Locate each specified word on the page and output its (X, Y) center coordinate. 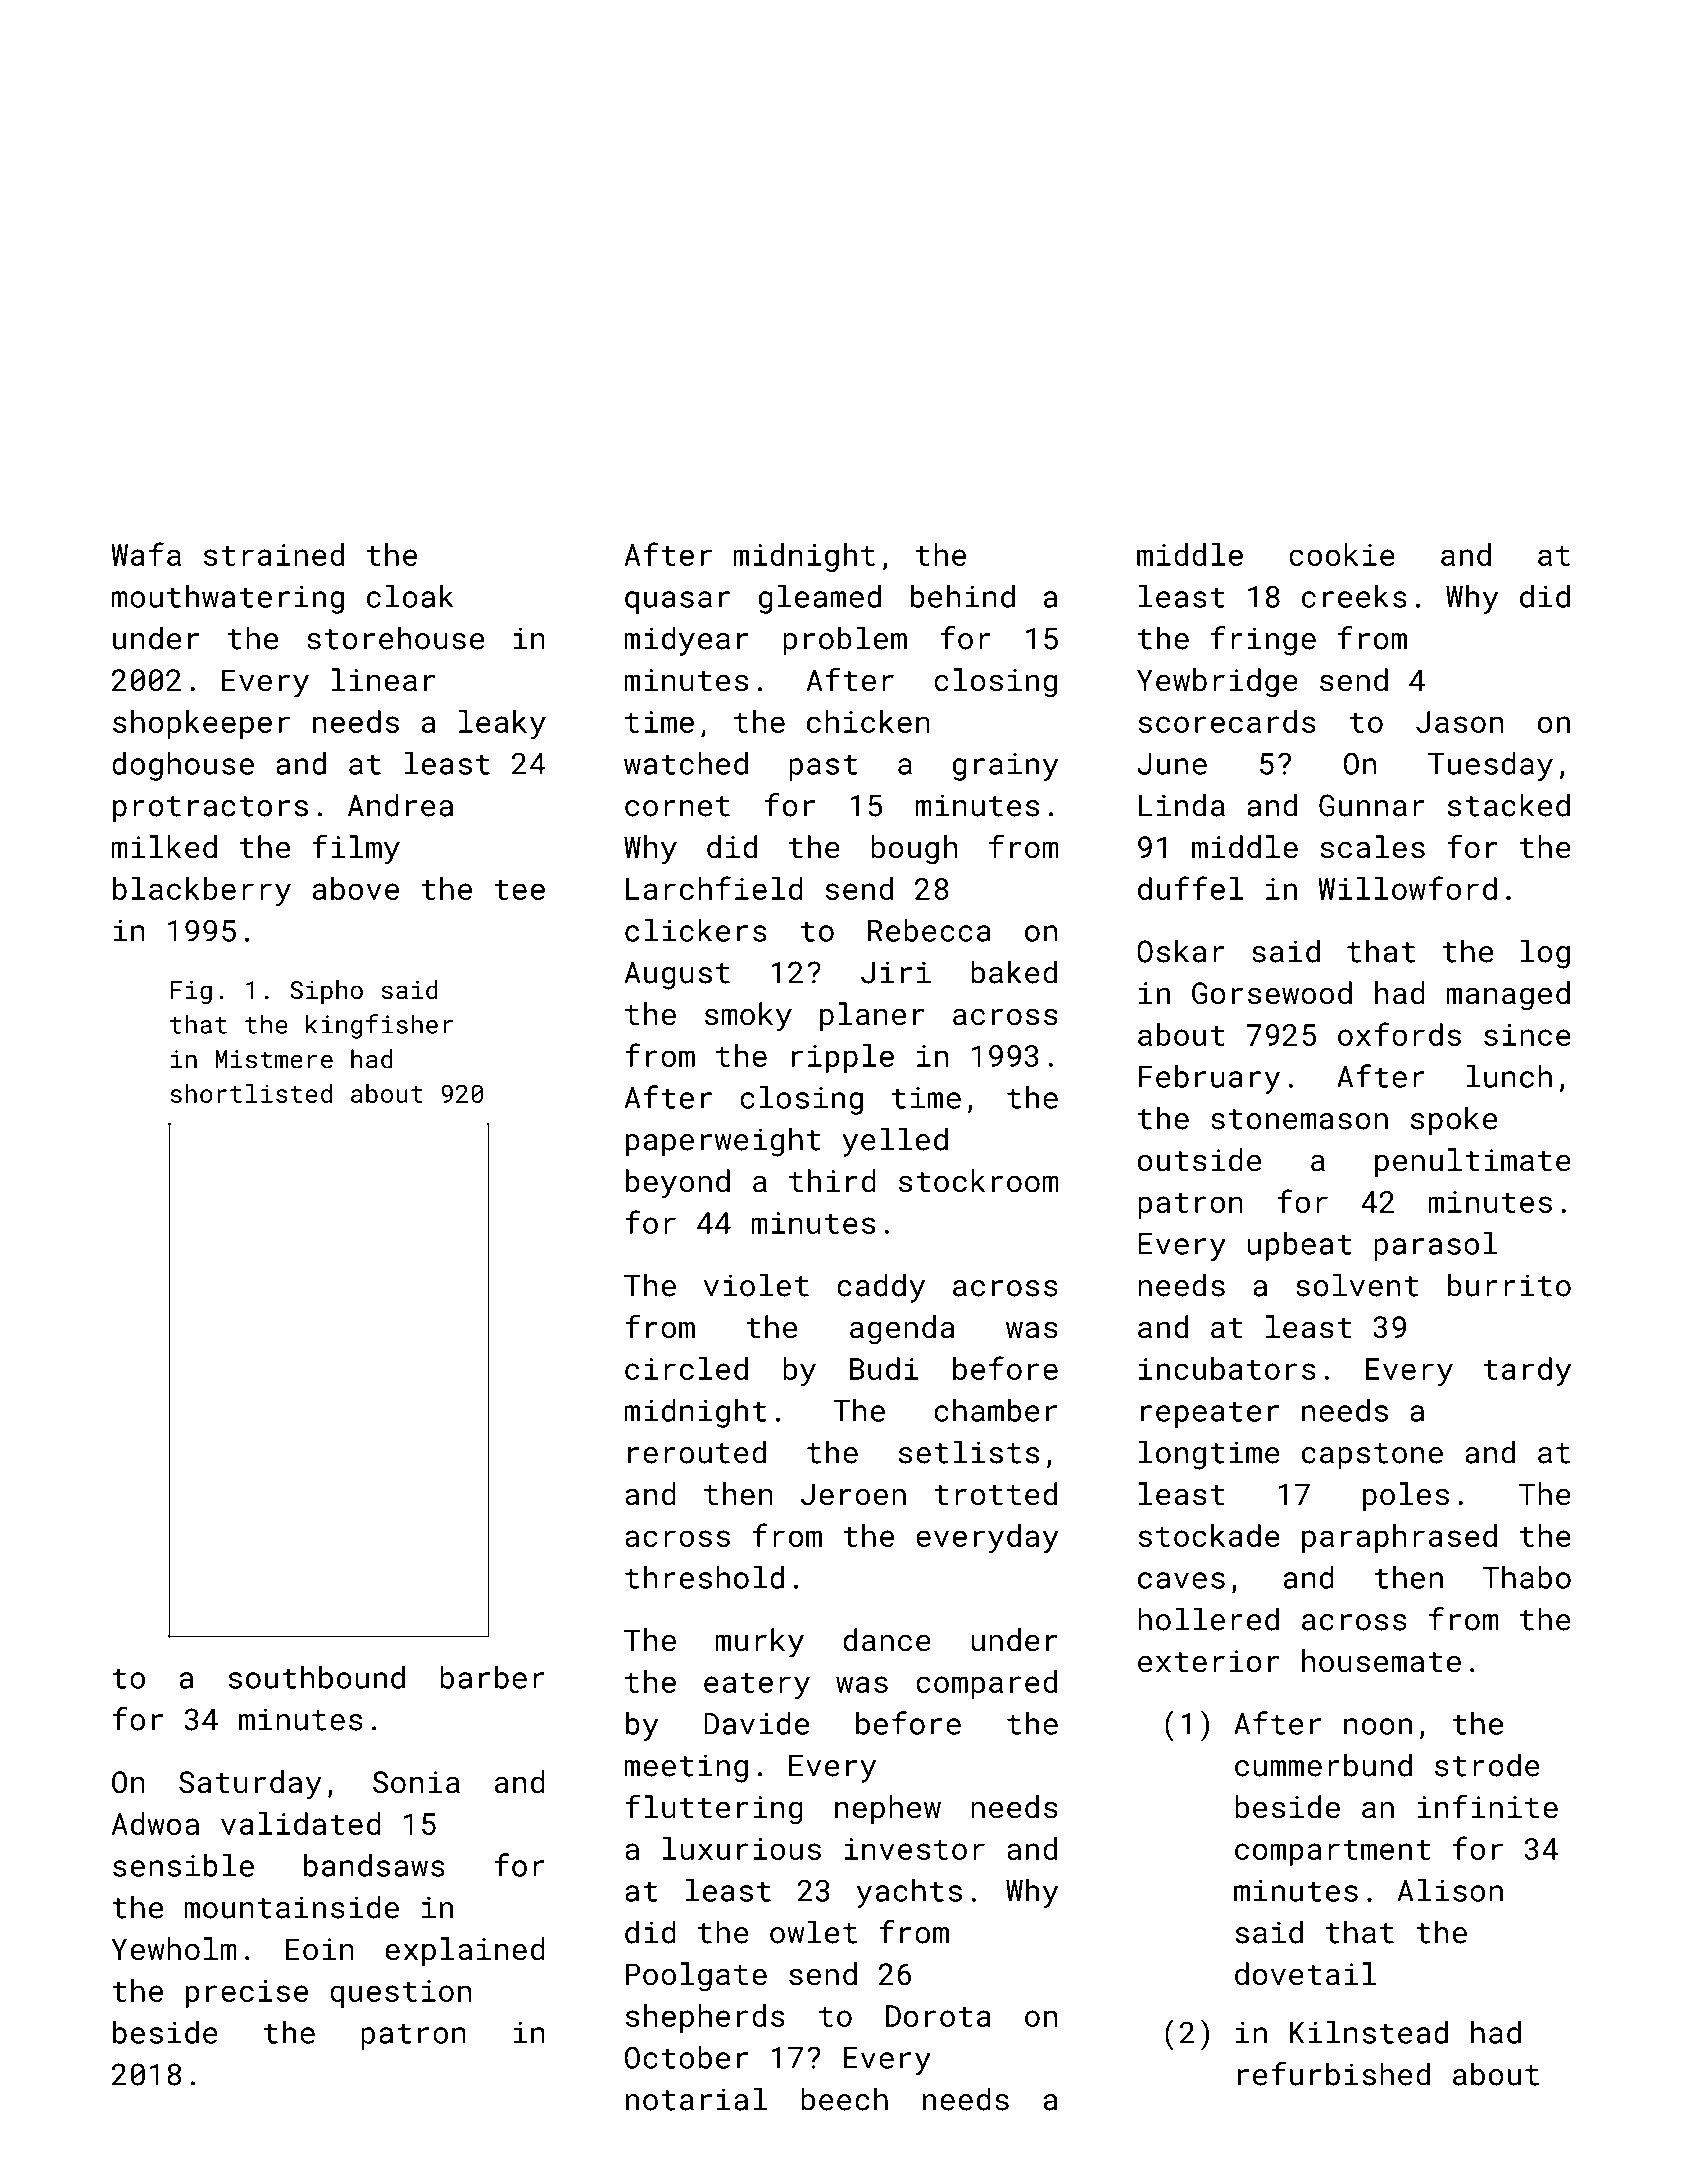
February (1209, 1079)
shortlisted (251, 1093)
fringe (1263, 641)
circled (686, 1368)
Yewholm (174, 1949)
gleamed (820, 599)
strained (274, 554)
